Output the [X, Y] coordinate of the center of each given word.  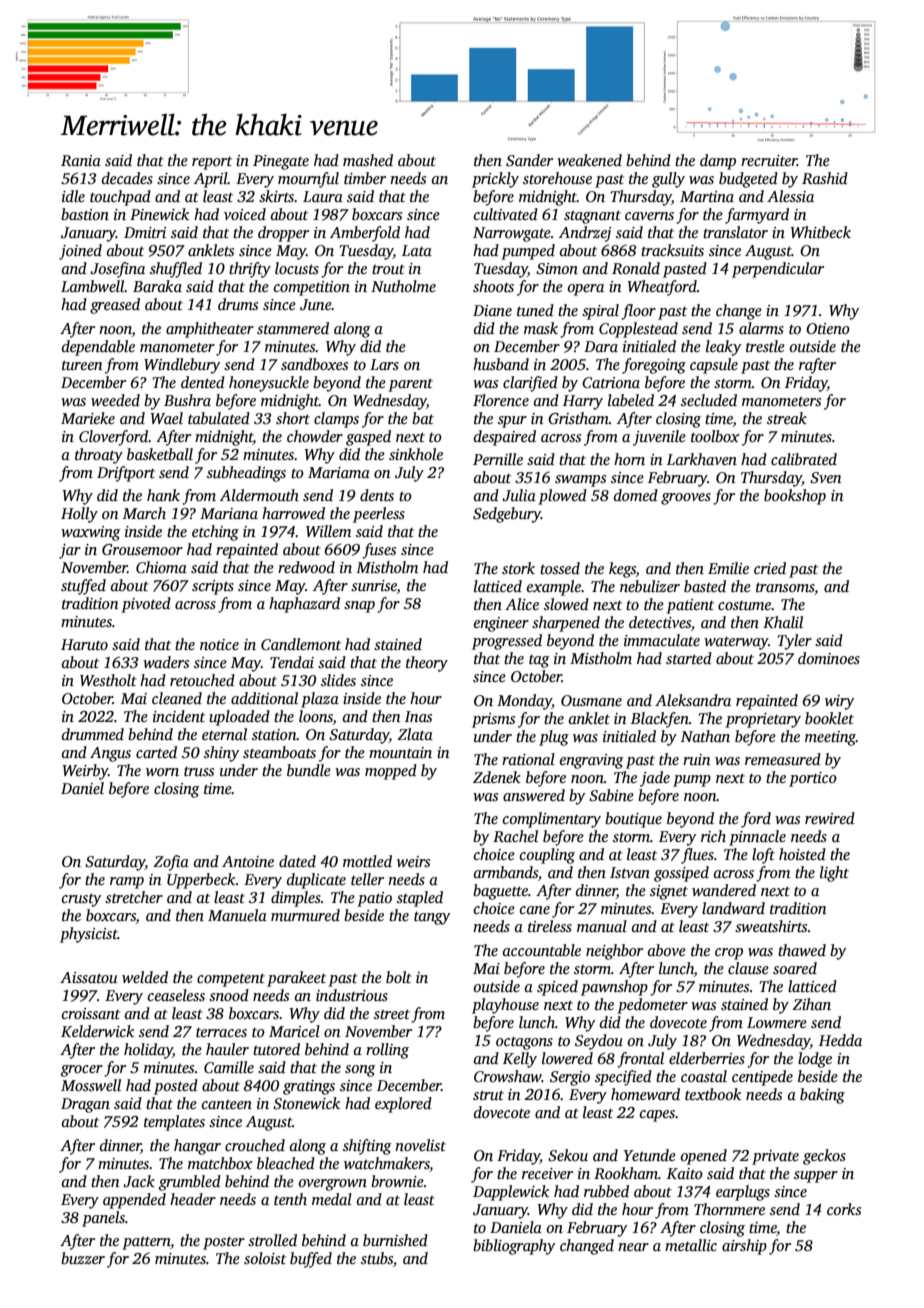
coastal [704, 1076]
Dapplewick [511, 1193]
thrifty [250, 270]
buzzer [83, 1258]
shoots [493, 286]
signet [669, 892]
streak [787, 418]
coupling [547, 856]
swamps [580, 481]
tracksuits [672, 250]
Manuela [237, 915]
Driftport [126, 474]
